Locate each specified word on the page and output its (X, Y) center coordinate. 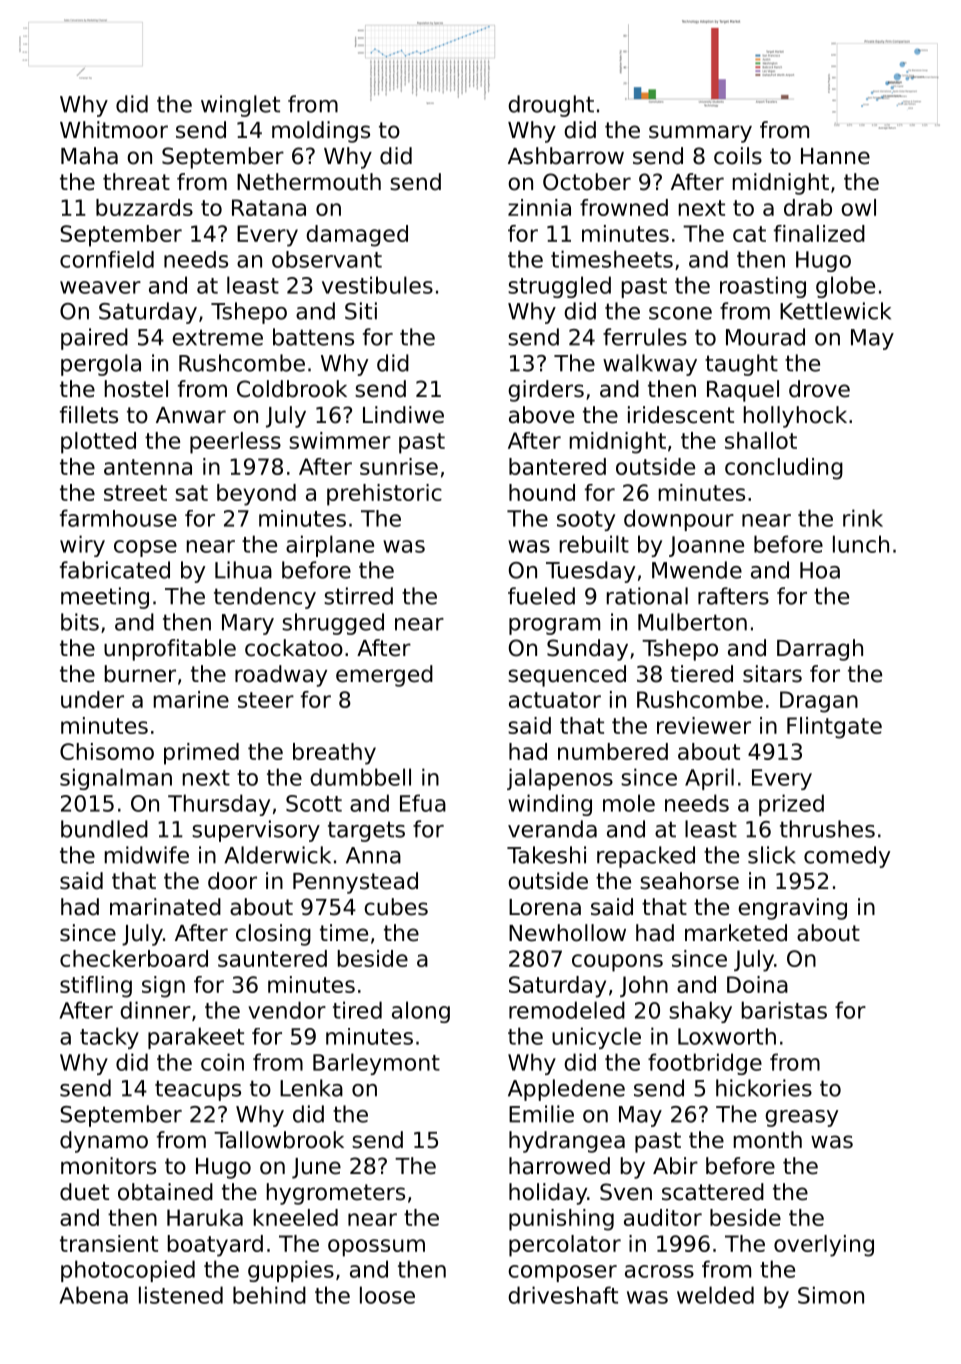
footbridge (705, 1064)
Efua (423, 803)
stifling (96, 987)
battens (313, 337)
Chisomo (107, 751)
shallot (761, 440)
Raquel (743, 391)
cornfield (107, 259)
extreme (217, 337)
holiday (548, 1194)
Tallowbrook (279, 1140)
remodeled (567, 1010)
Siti (361, 311)
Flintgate (834, 728)
